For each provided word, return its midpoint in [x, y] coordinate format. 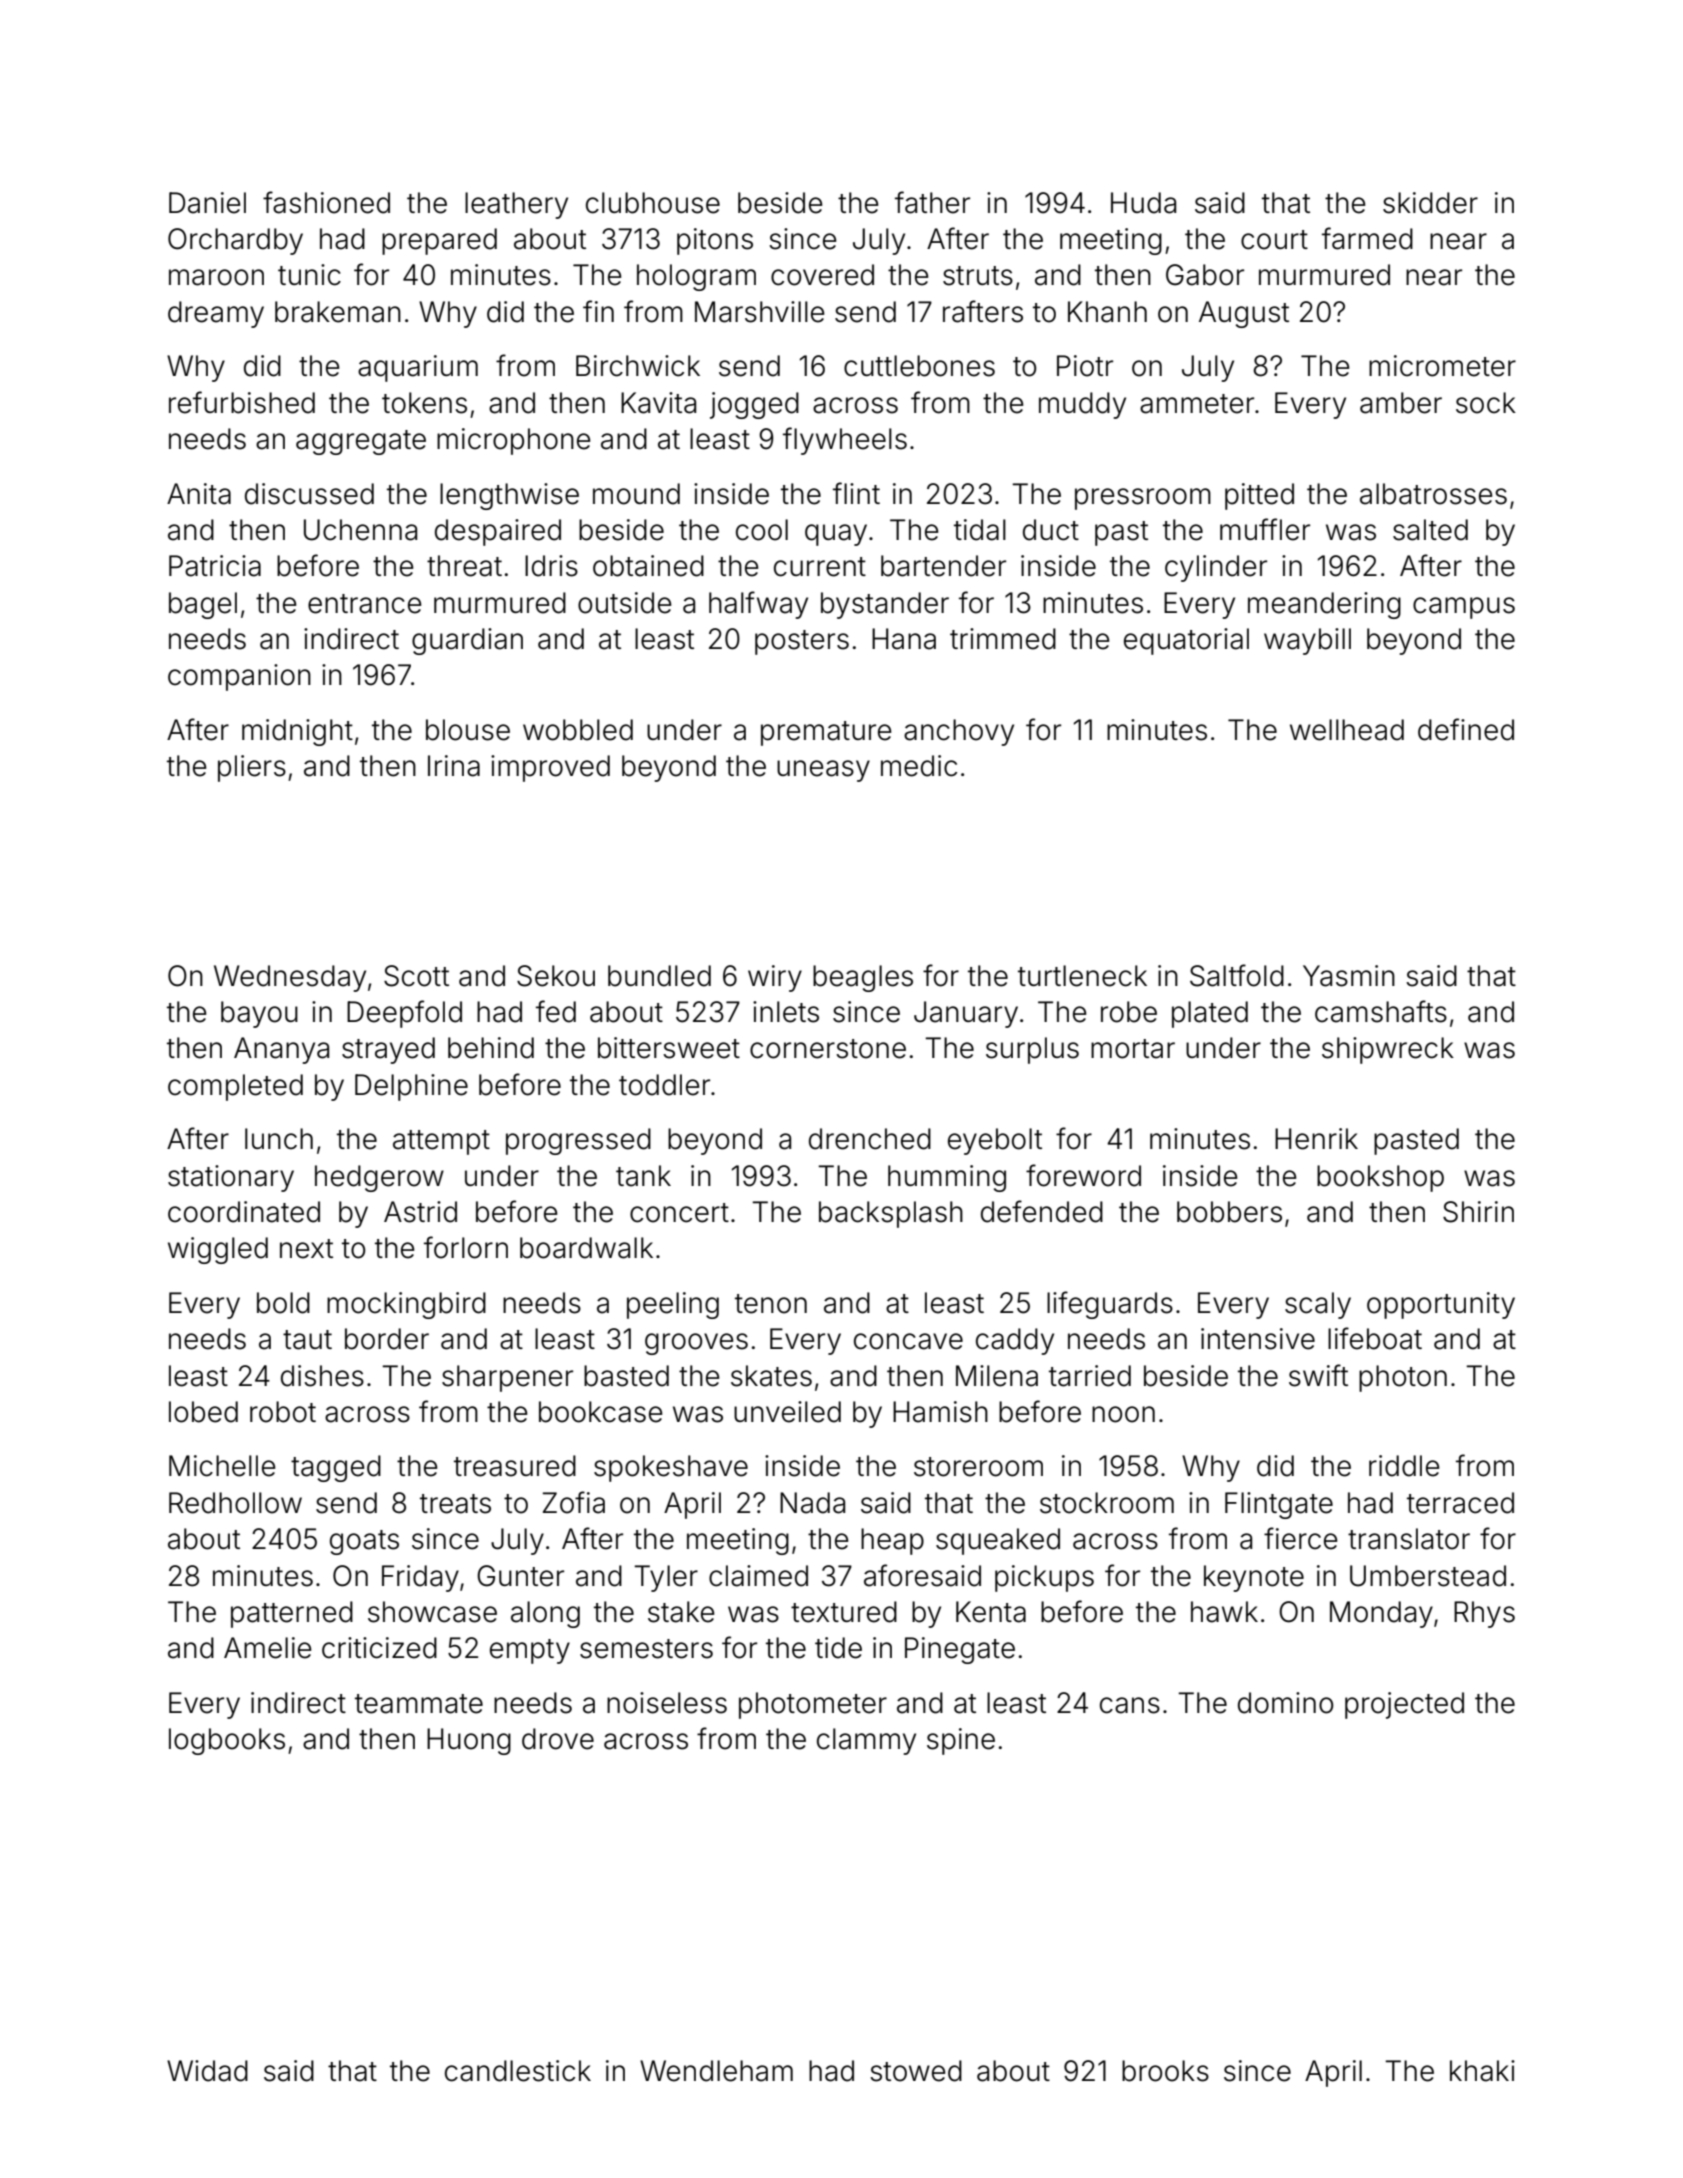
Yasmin [1349, 976]
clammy [866, 1741]
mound [636, 494]
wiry [775, 978]
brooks [1165, 2071]
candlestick [518, 2071]
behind [491, 1048]
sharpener [507, 1378]
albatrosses [1433, 494]
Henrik [1316, 1139]
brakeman [338, 312]
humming [947, 1178]
